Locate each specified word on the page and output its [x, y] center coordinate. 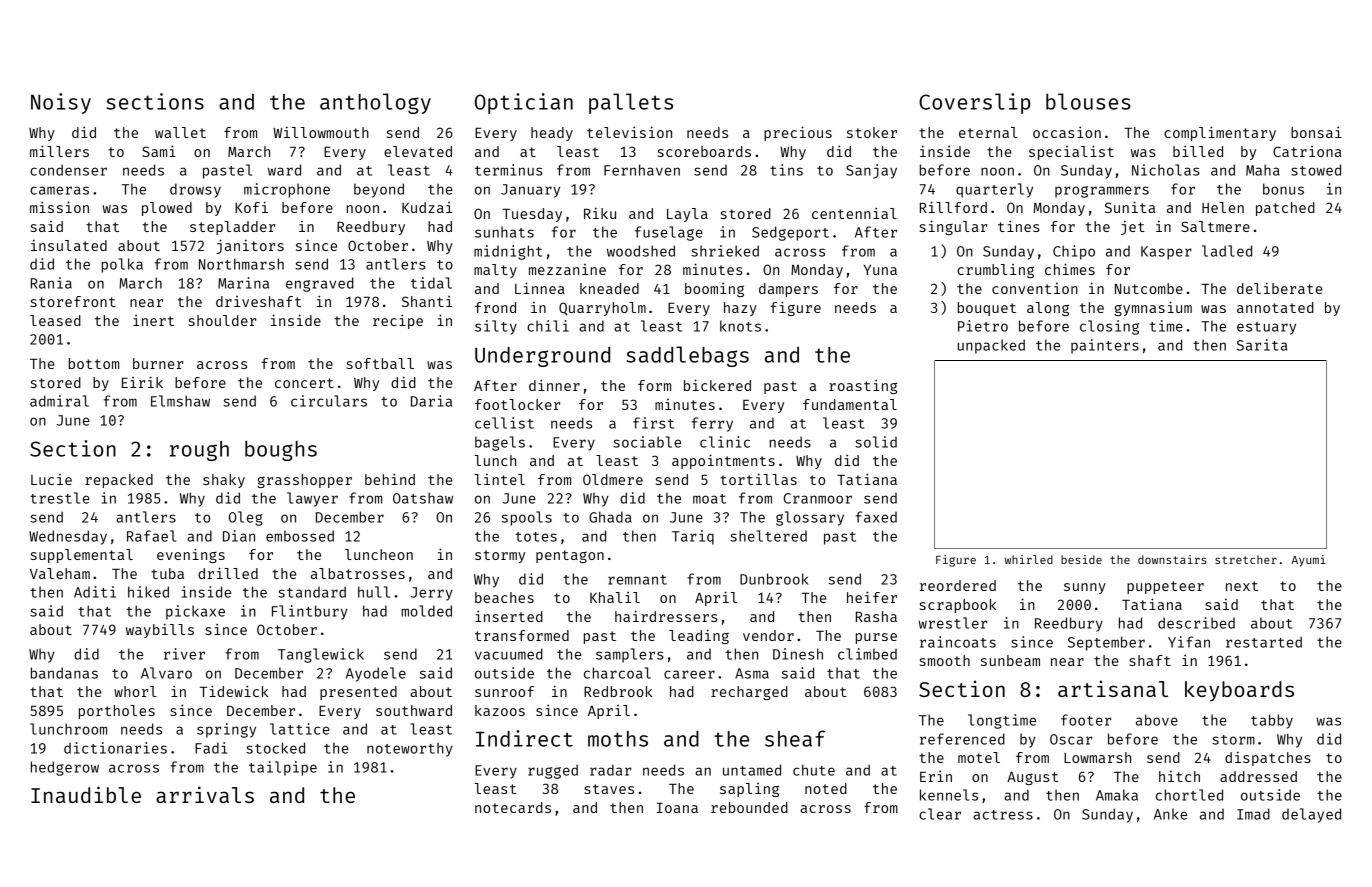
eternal [988, 132]
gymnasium [1153, 308]
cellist [504, 423]
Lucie [51, 479]
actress [1003, 815]
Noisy [61, 103]
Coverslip [974, 103]
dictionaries [115, 748]
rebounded [749, 807]
